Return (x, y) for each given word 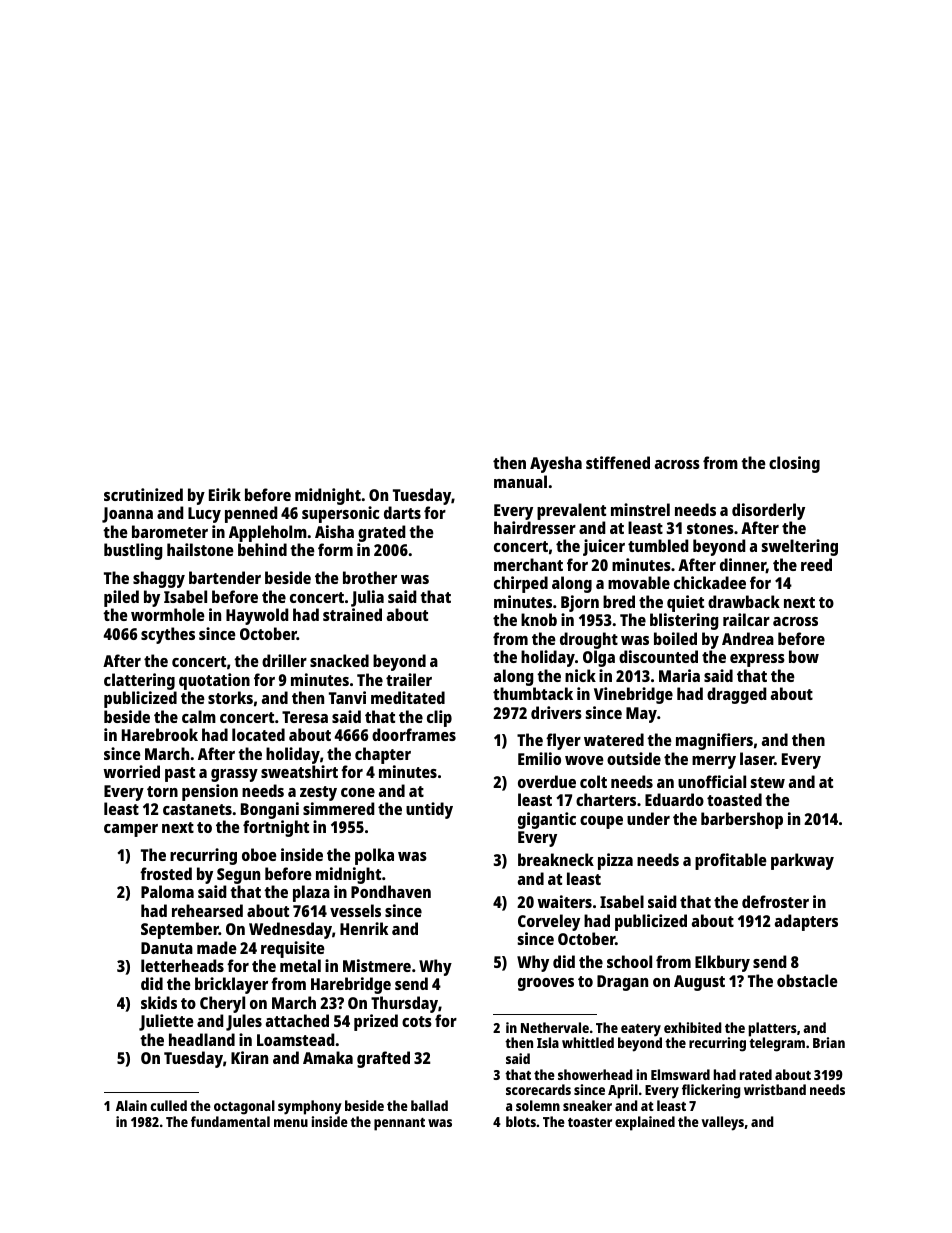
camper (131, 830)
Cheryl (222, 1004)
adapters (806, 922)
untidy (429, 810)
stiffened (618, 462)
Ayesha (556, 464)
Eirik (225, 494)
